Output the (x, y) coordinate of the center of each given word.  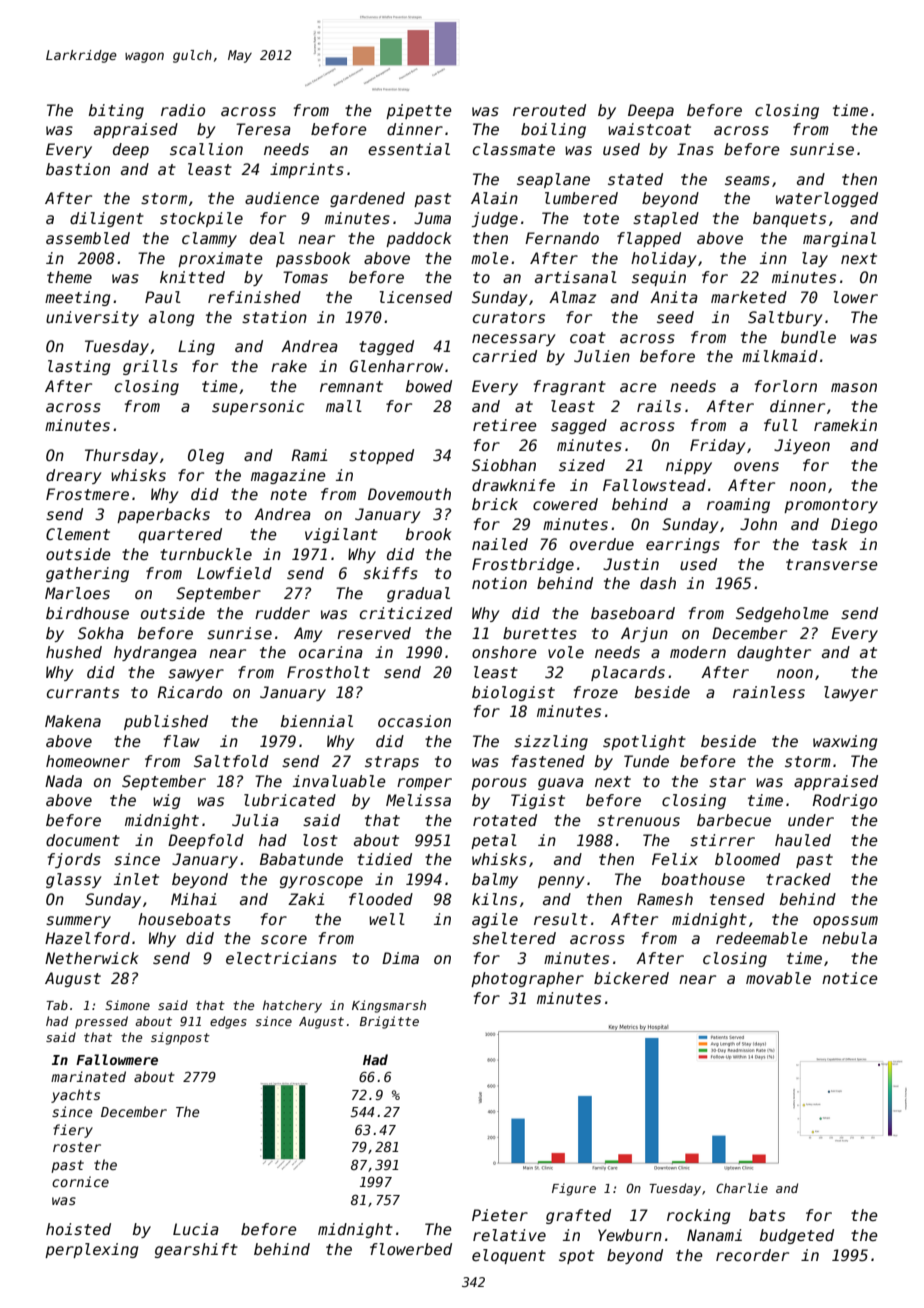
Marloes (77, 593)
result (561, 919)
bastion (78, 169)
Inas (695, 149)
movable (778, 978)
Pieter (500, 1215)
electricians (281, 958)
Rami (309, 455)
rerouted (549, 110)
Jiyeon (802, 446)
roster (77, 1147)
